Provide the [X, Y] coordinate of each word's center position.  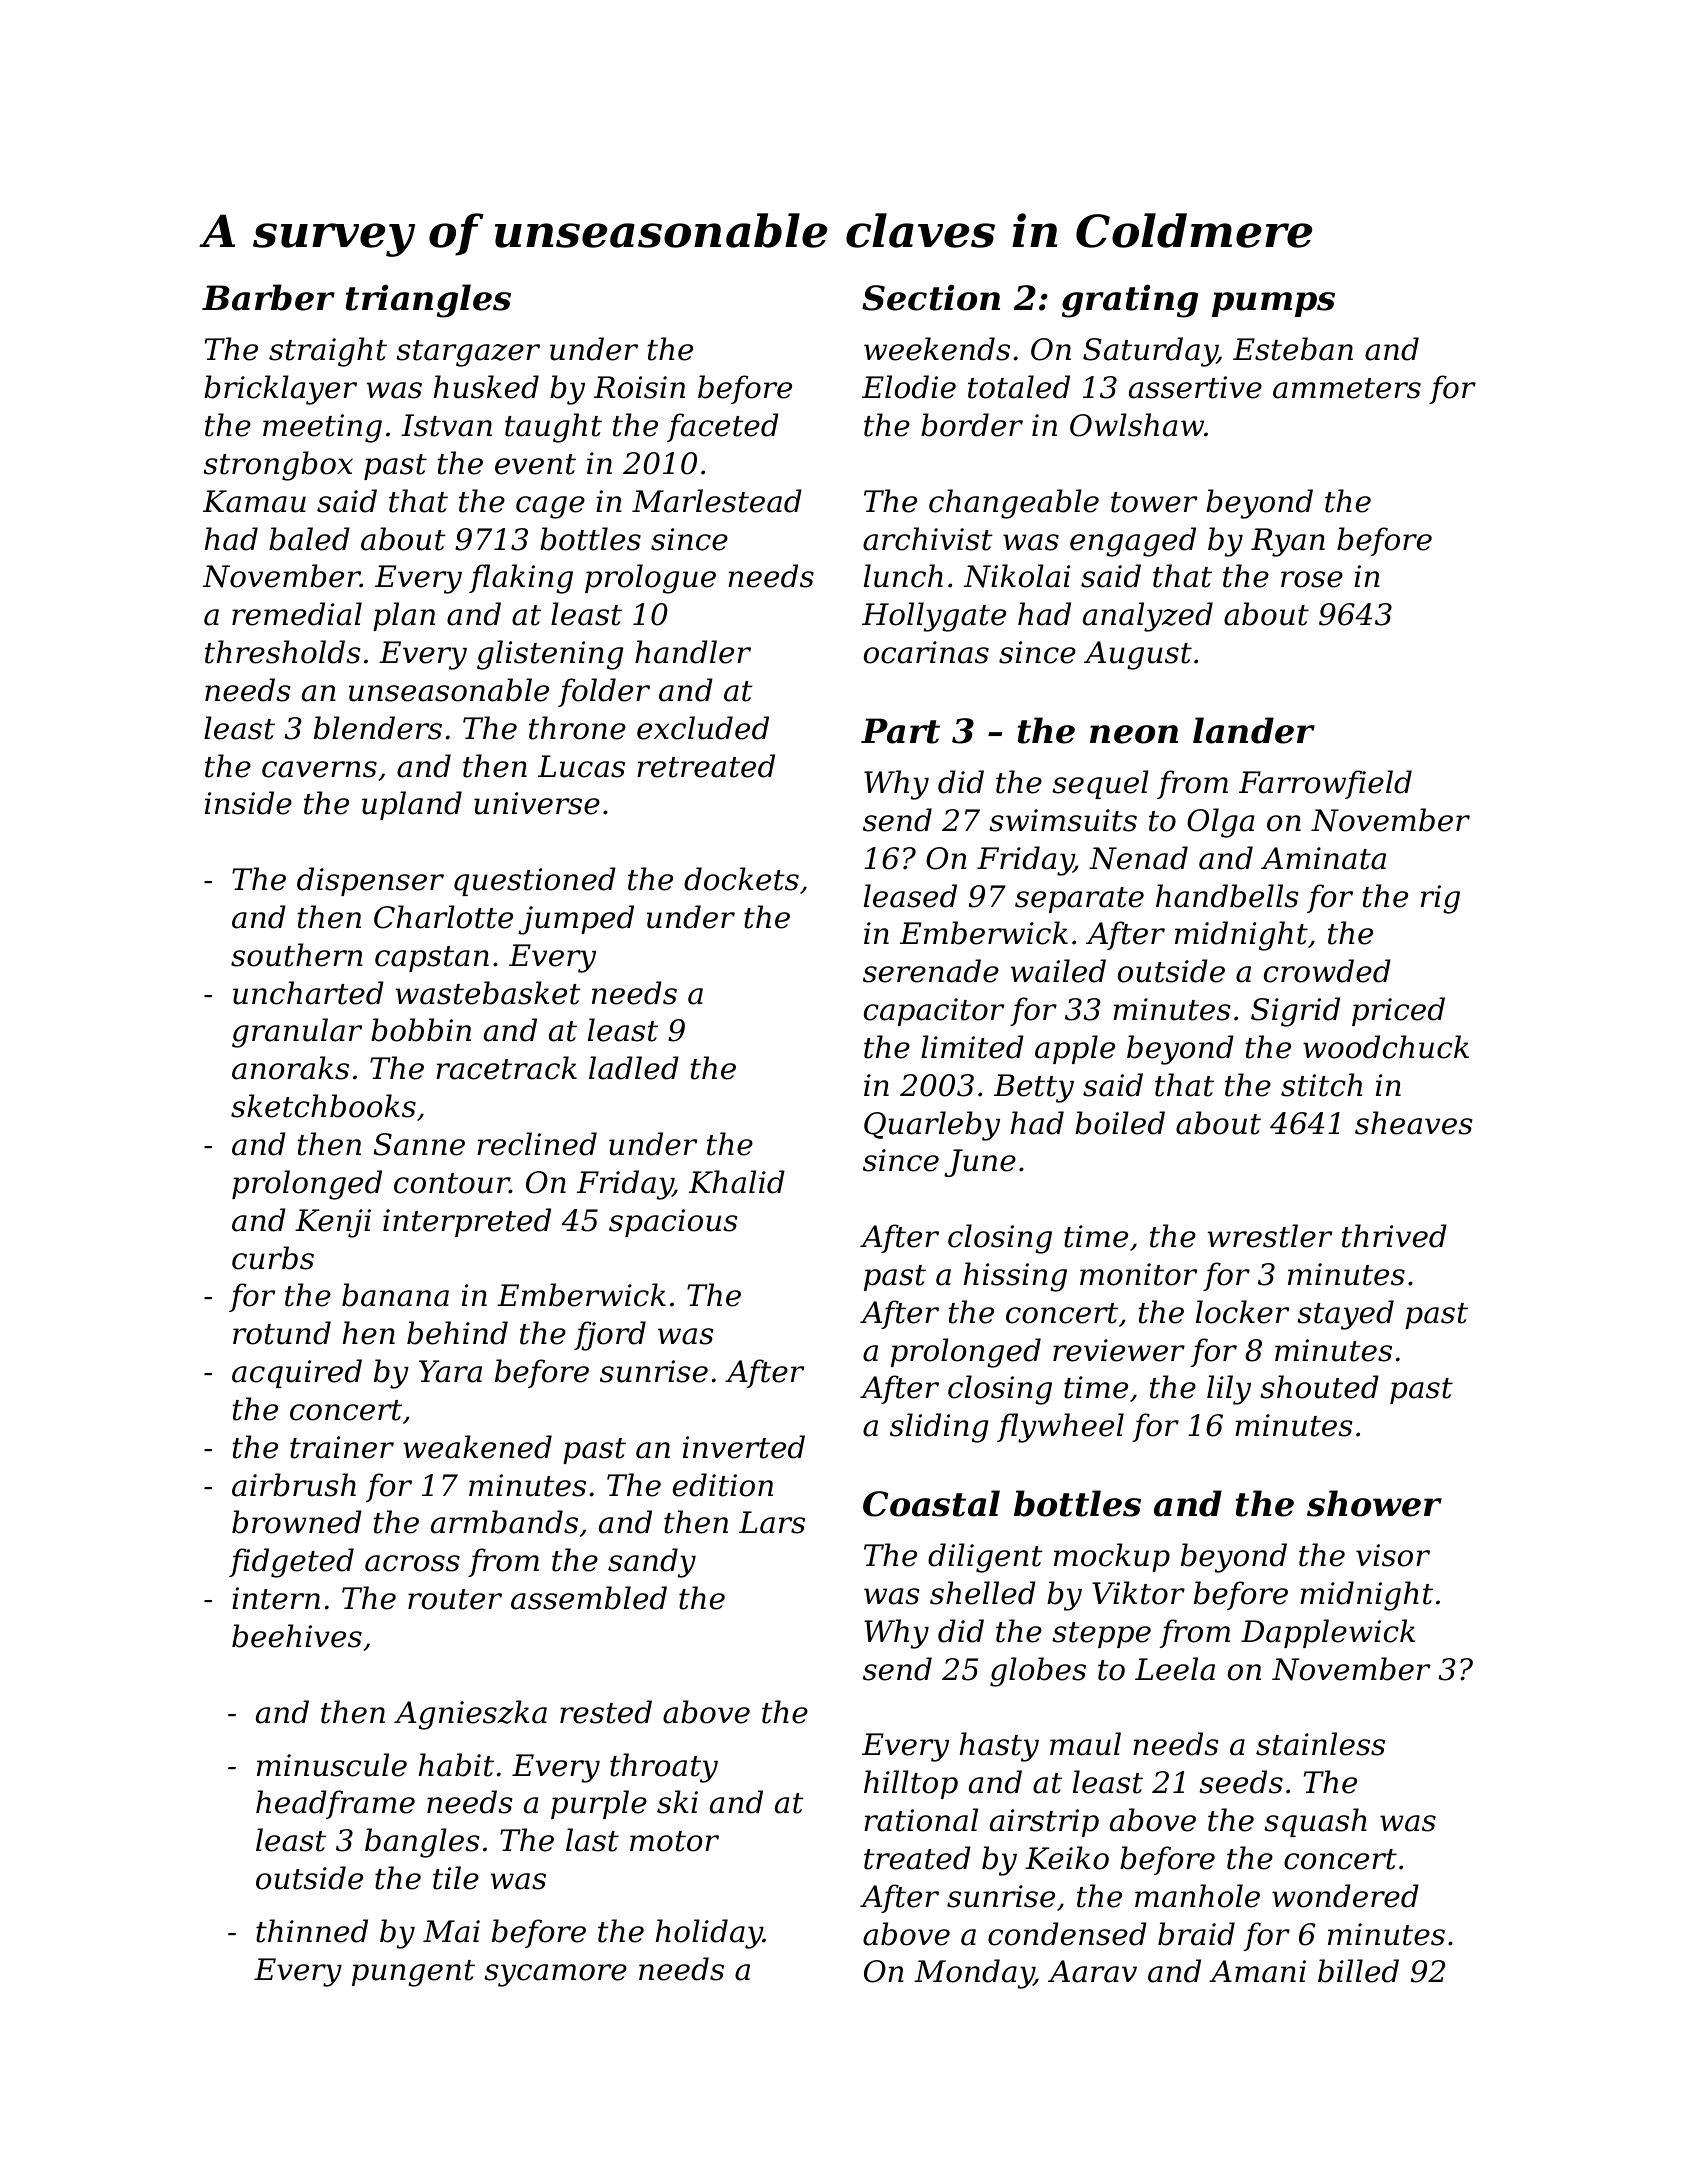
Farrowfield [1325, 784]
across [412, 1563]
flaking [521, 579]
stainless [1320, 1744]
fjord [610, 1336]
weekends [937, 349]
